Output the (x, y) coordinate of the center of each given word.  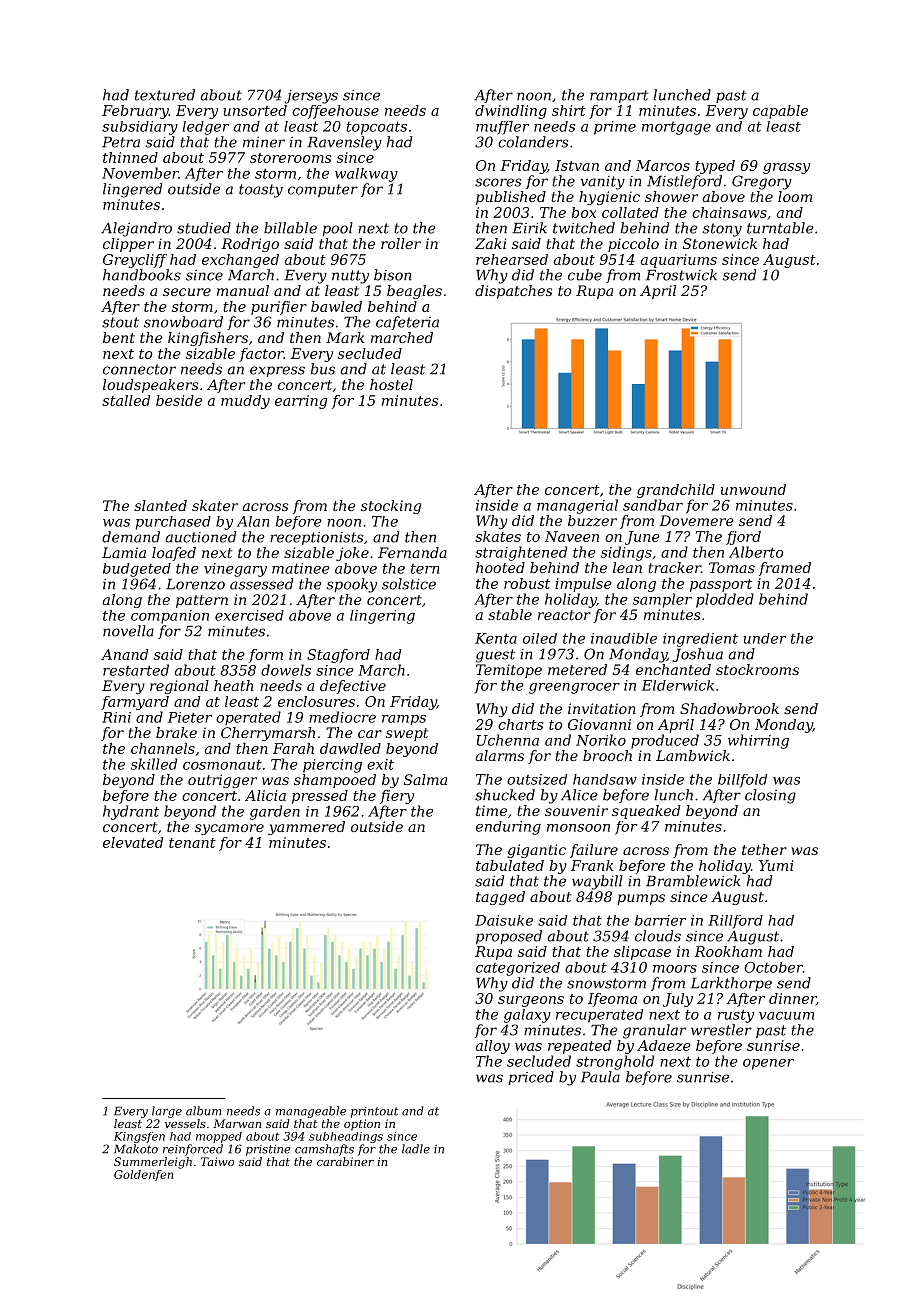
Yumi (776, 865)
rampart (619, 96)
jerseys (311, 97)
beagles (414, 292)
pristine (268, 1150)
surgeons (531, 1001)
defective (353, 687)
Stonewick (720, 243)
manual (243, 290)
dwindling (511, 112)
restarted (136, 670)
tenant (192, 843)
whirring (758, 741)
